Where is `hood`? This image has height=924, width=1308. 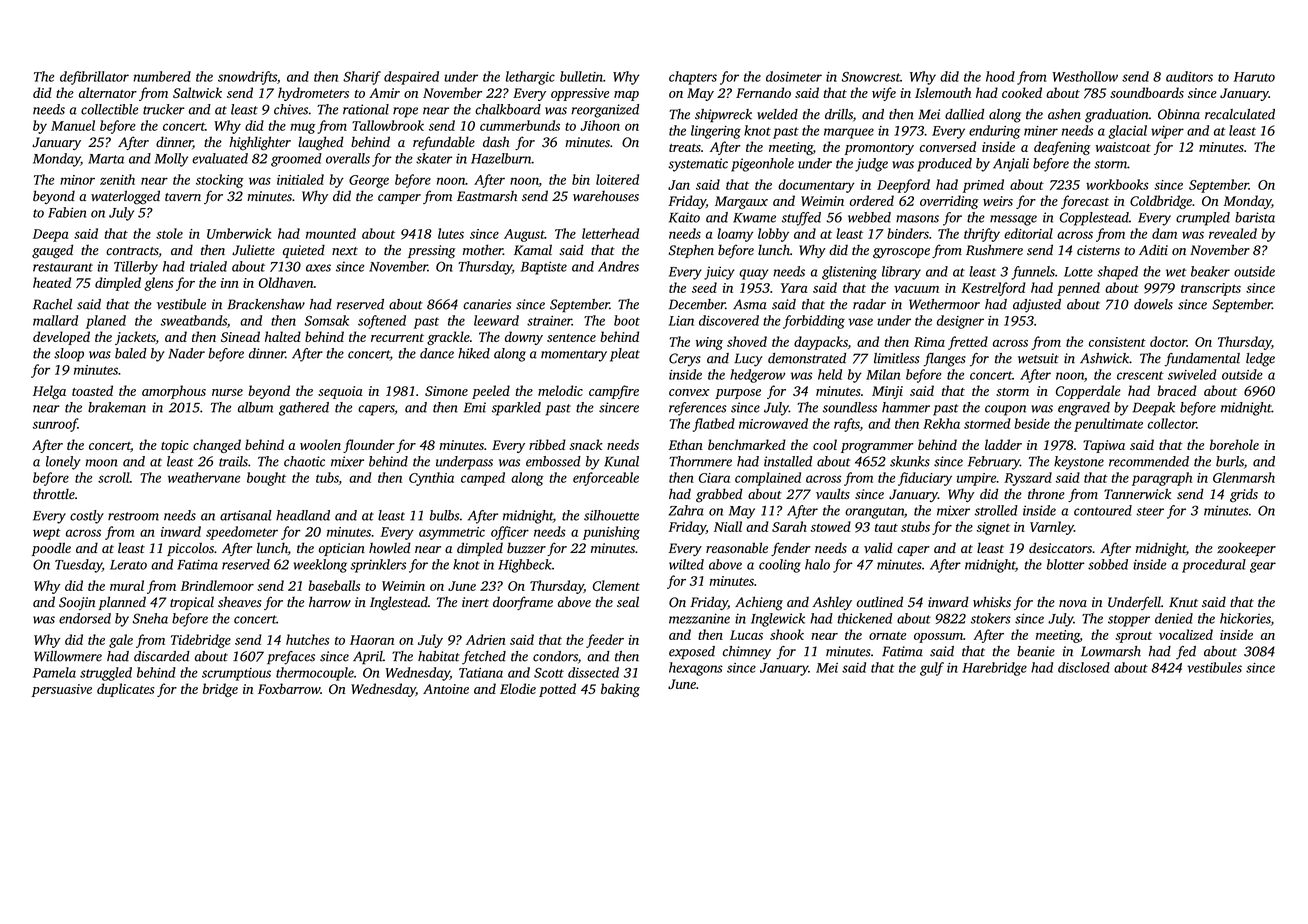
hood is located at coordinates (1000, 76).
